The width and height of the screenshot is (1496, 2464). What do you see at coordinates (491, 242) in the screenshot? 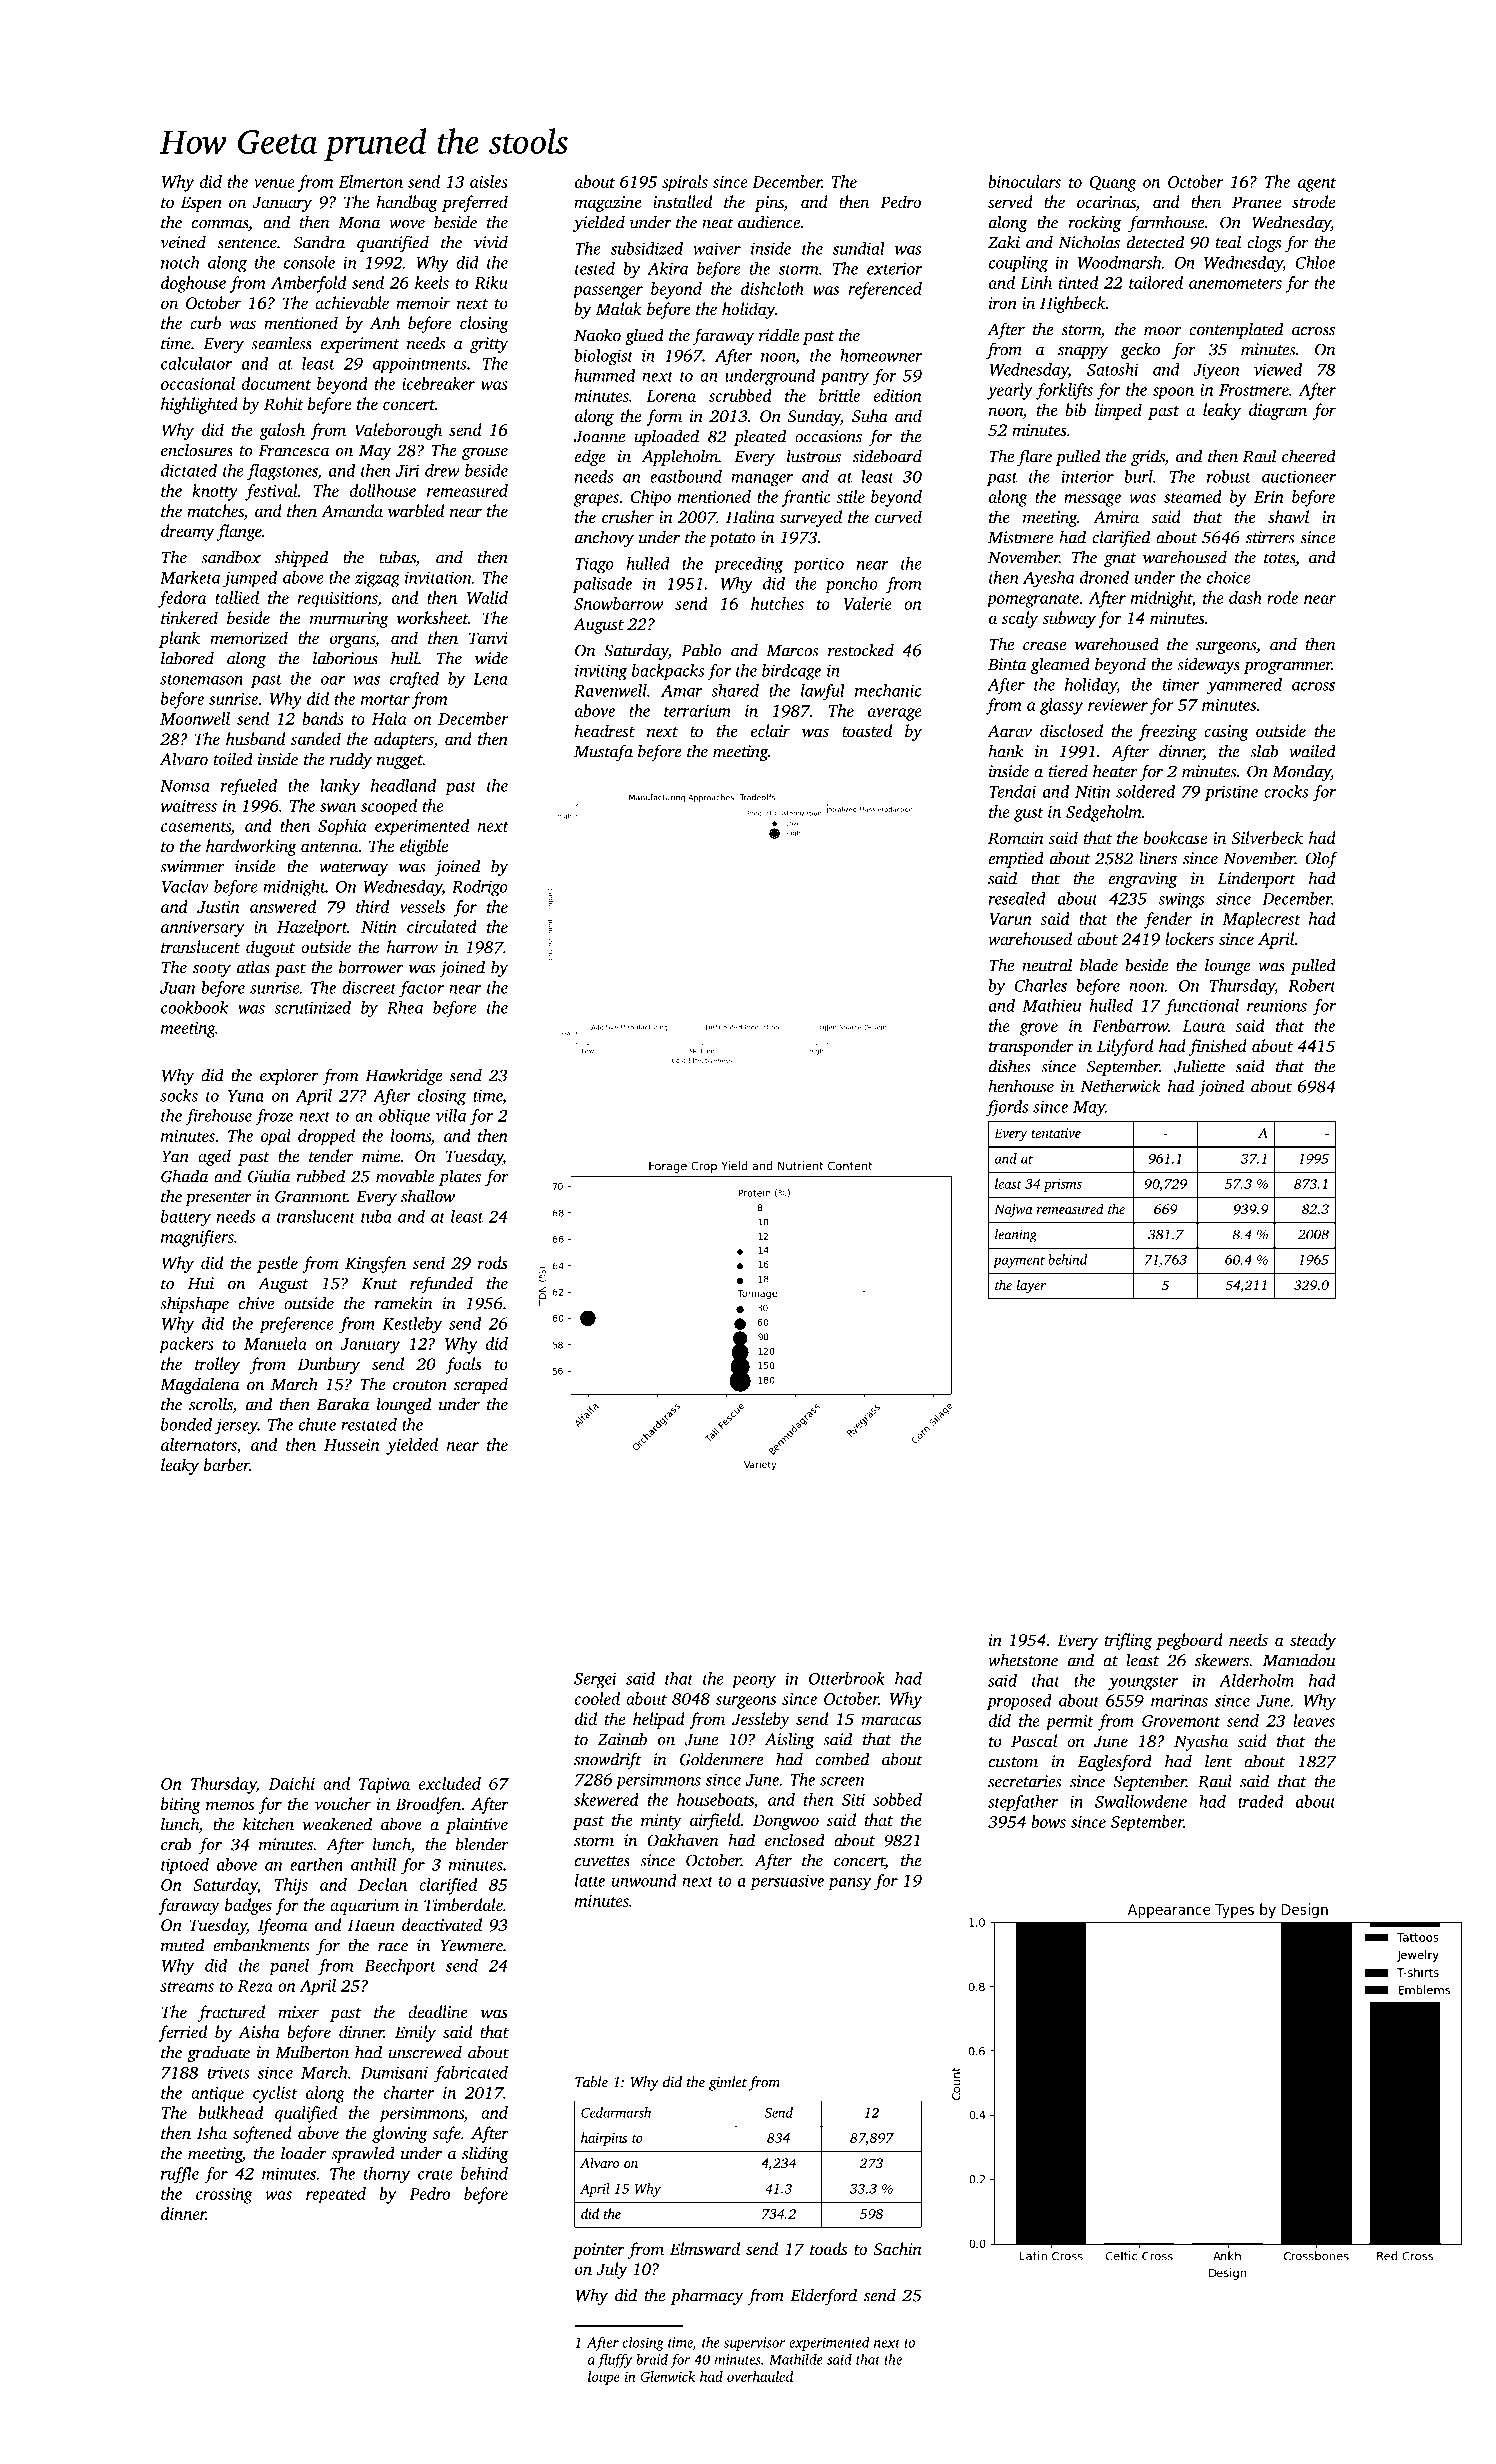
I see `vivid` at bounding box center [491, 242].
